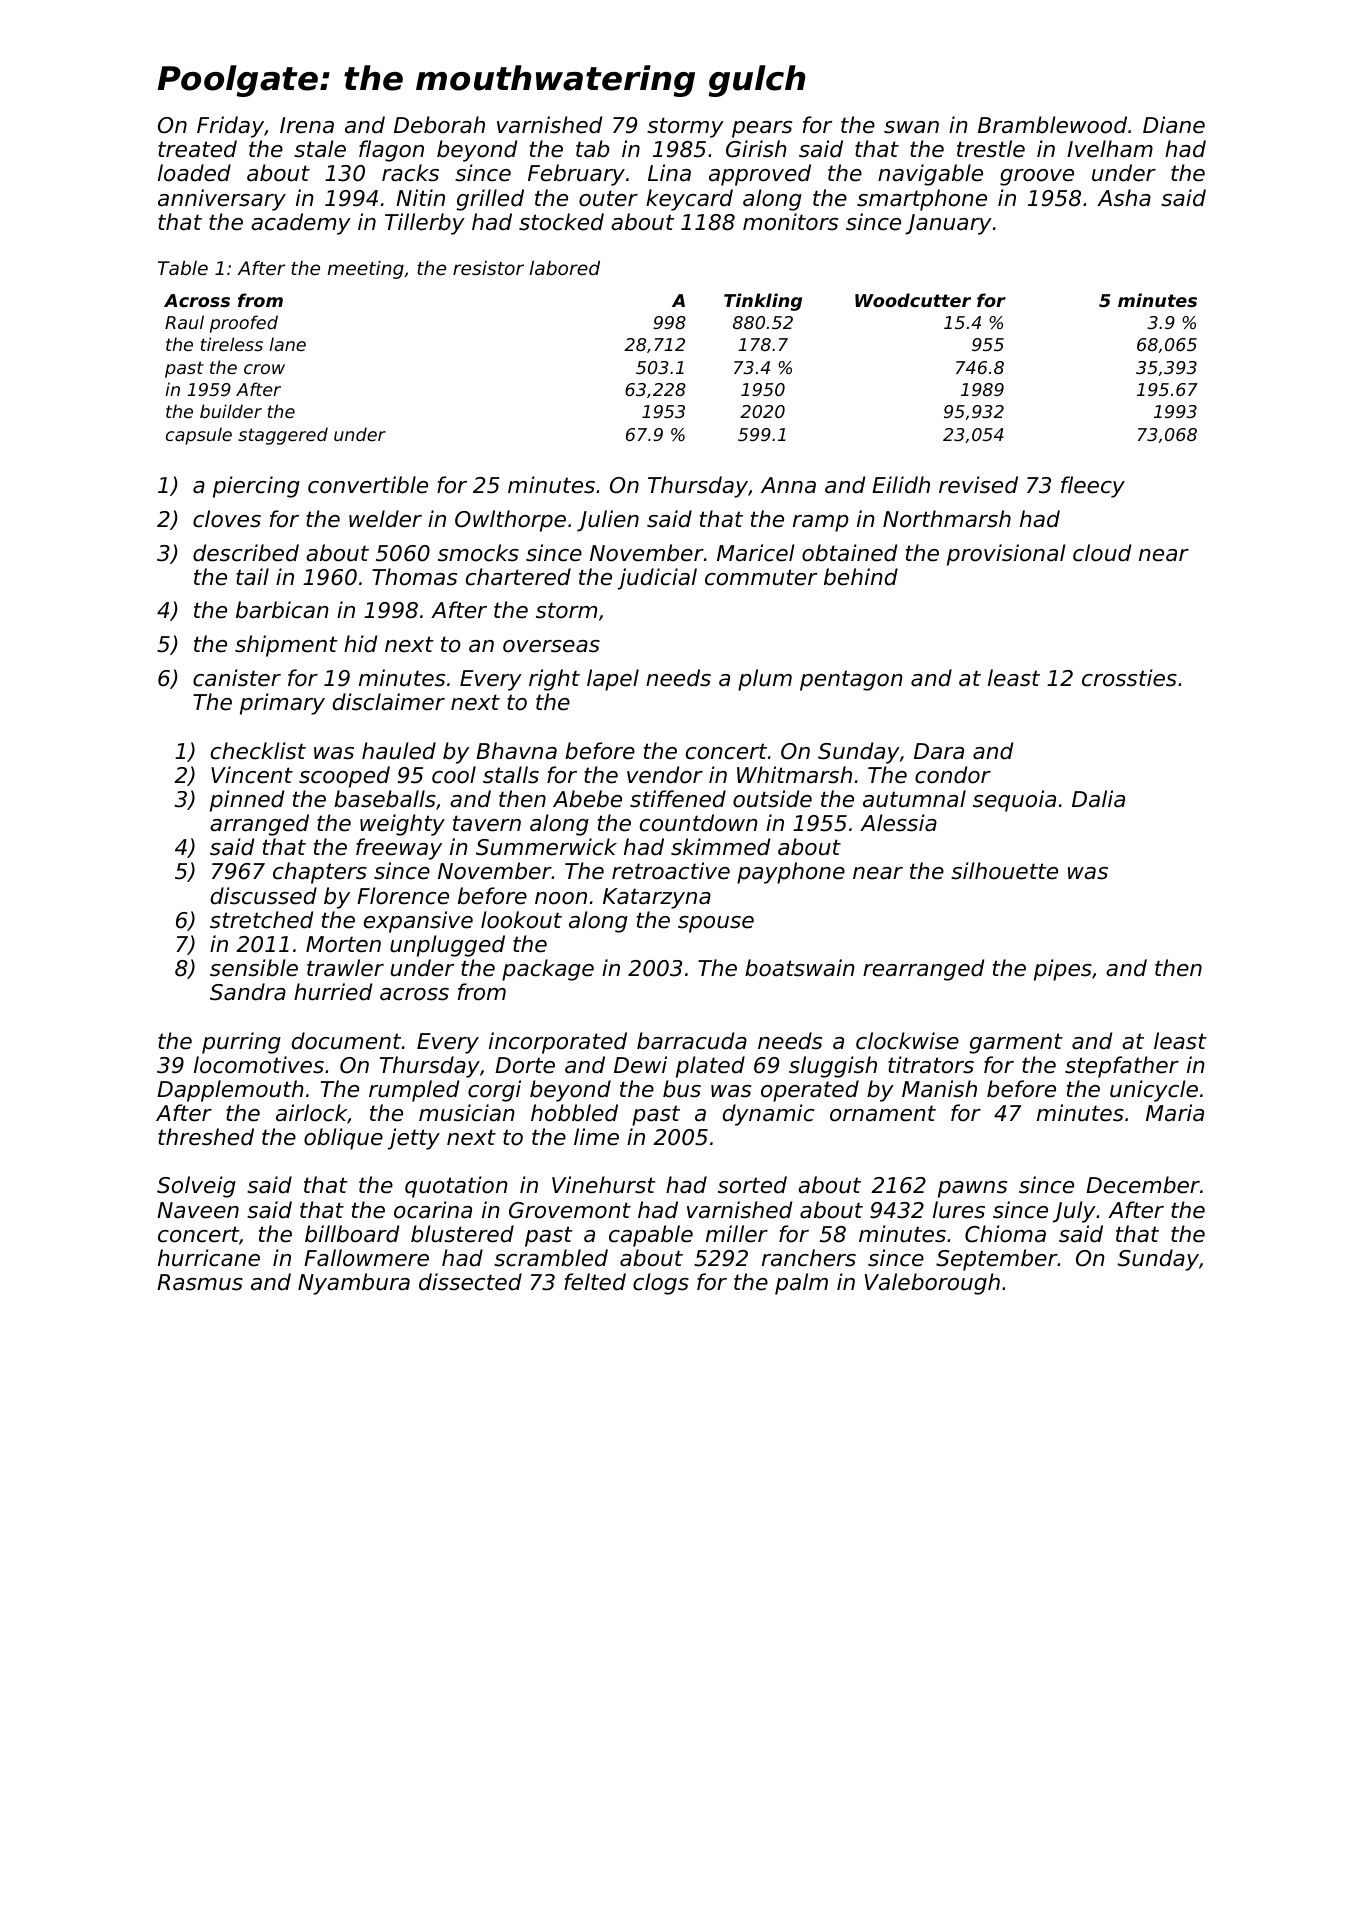  What do you see at coordinates (1052, 125) in the image?
I see `Bramblewood` at bounding box center [1052, 125].
